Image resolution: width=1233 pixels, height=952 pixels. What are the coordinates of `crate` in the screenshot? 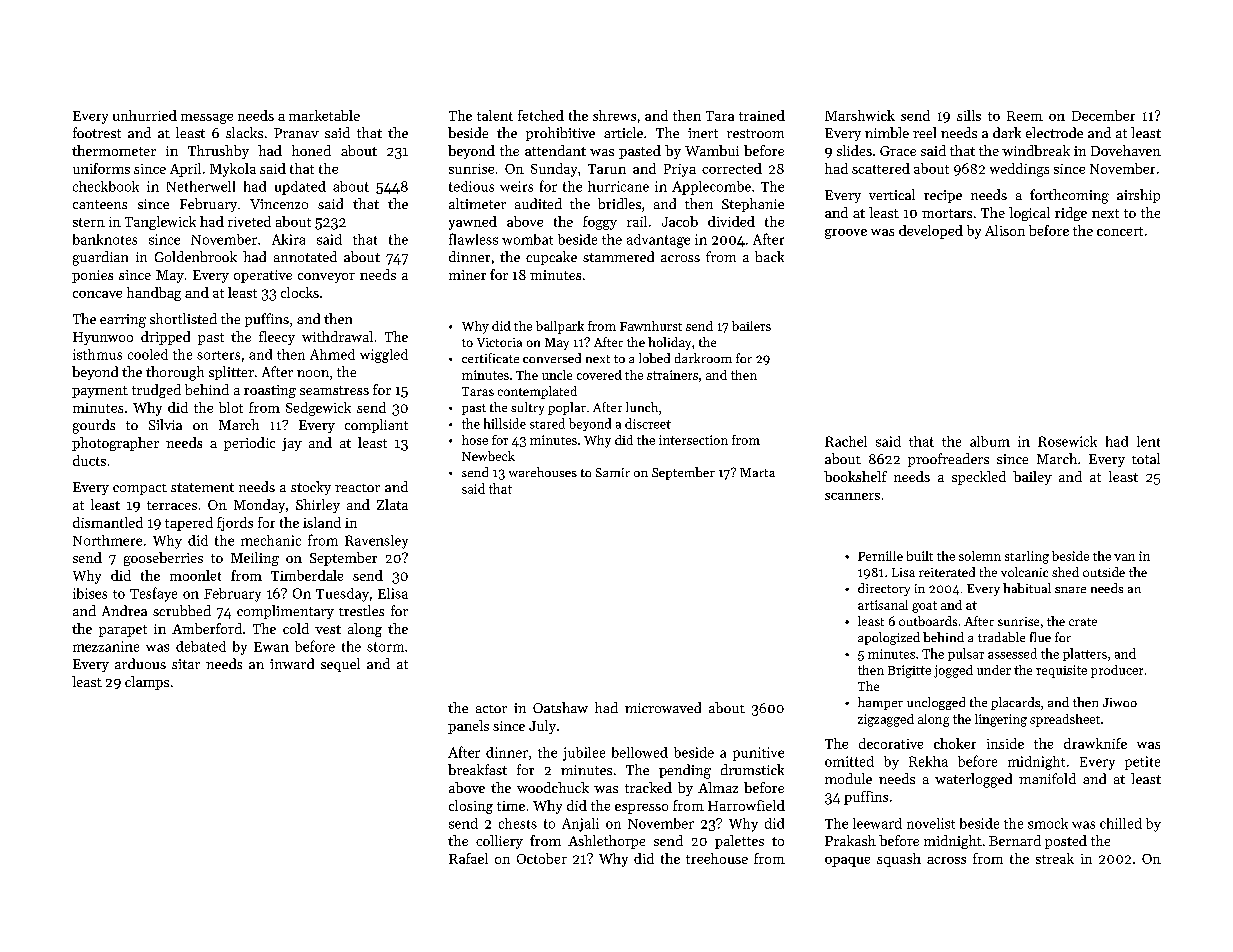 It's located at (1083, 622).
